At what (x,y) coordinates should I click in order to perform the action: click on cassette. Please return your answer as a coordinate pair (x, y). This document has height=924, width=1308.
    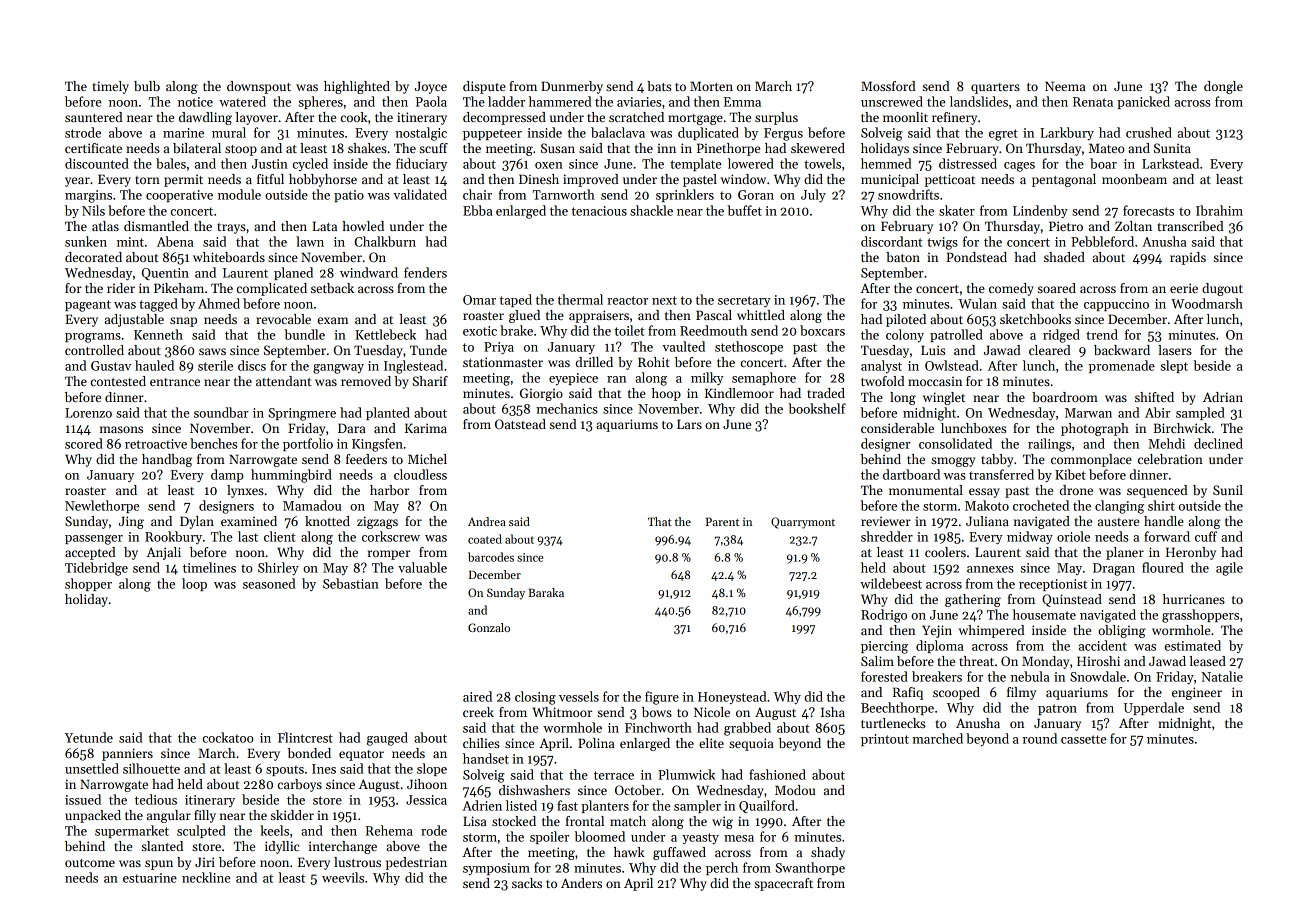
    Looking at the image, I should click on (1083, 739).
